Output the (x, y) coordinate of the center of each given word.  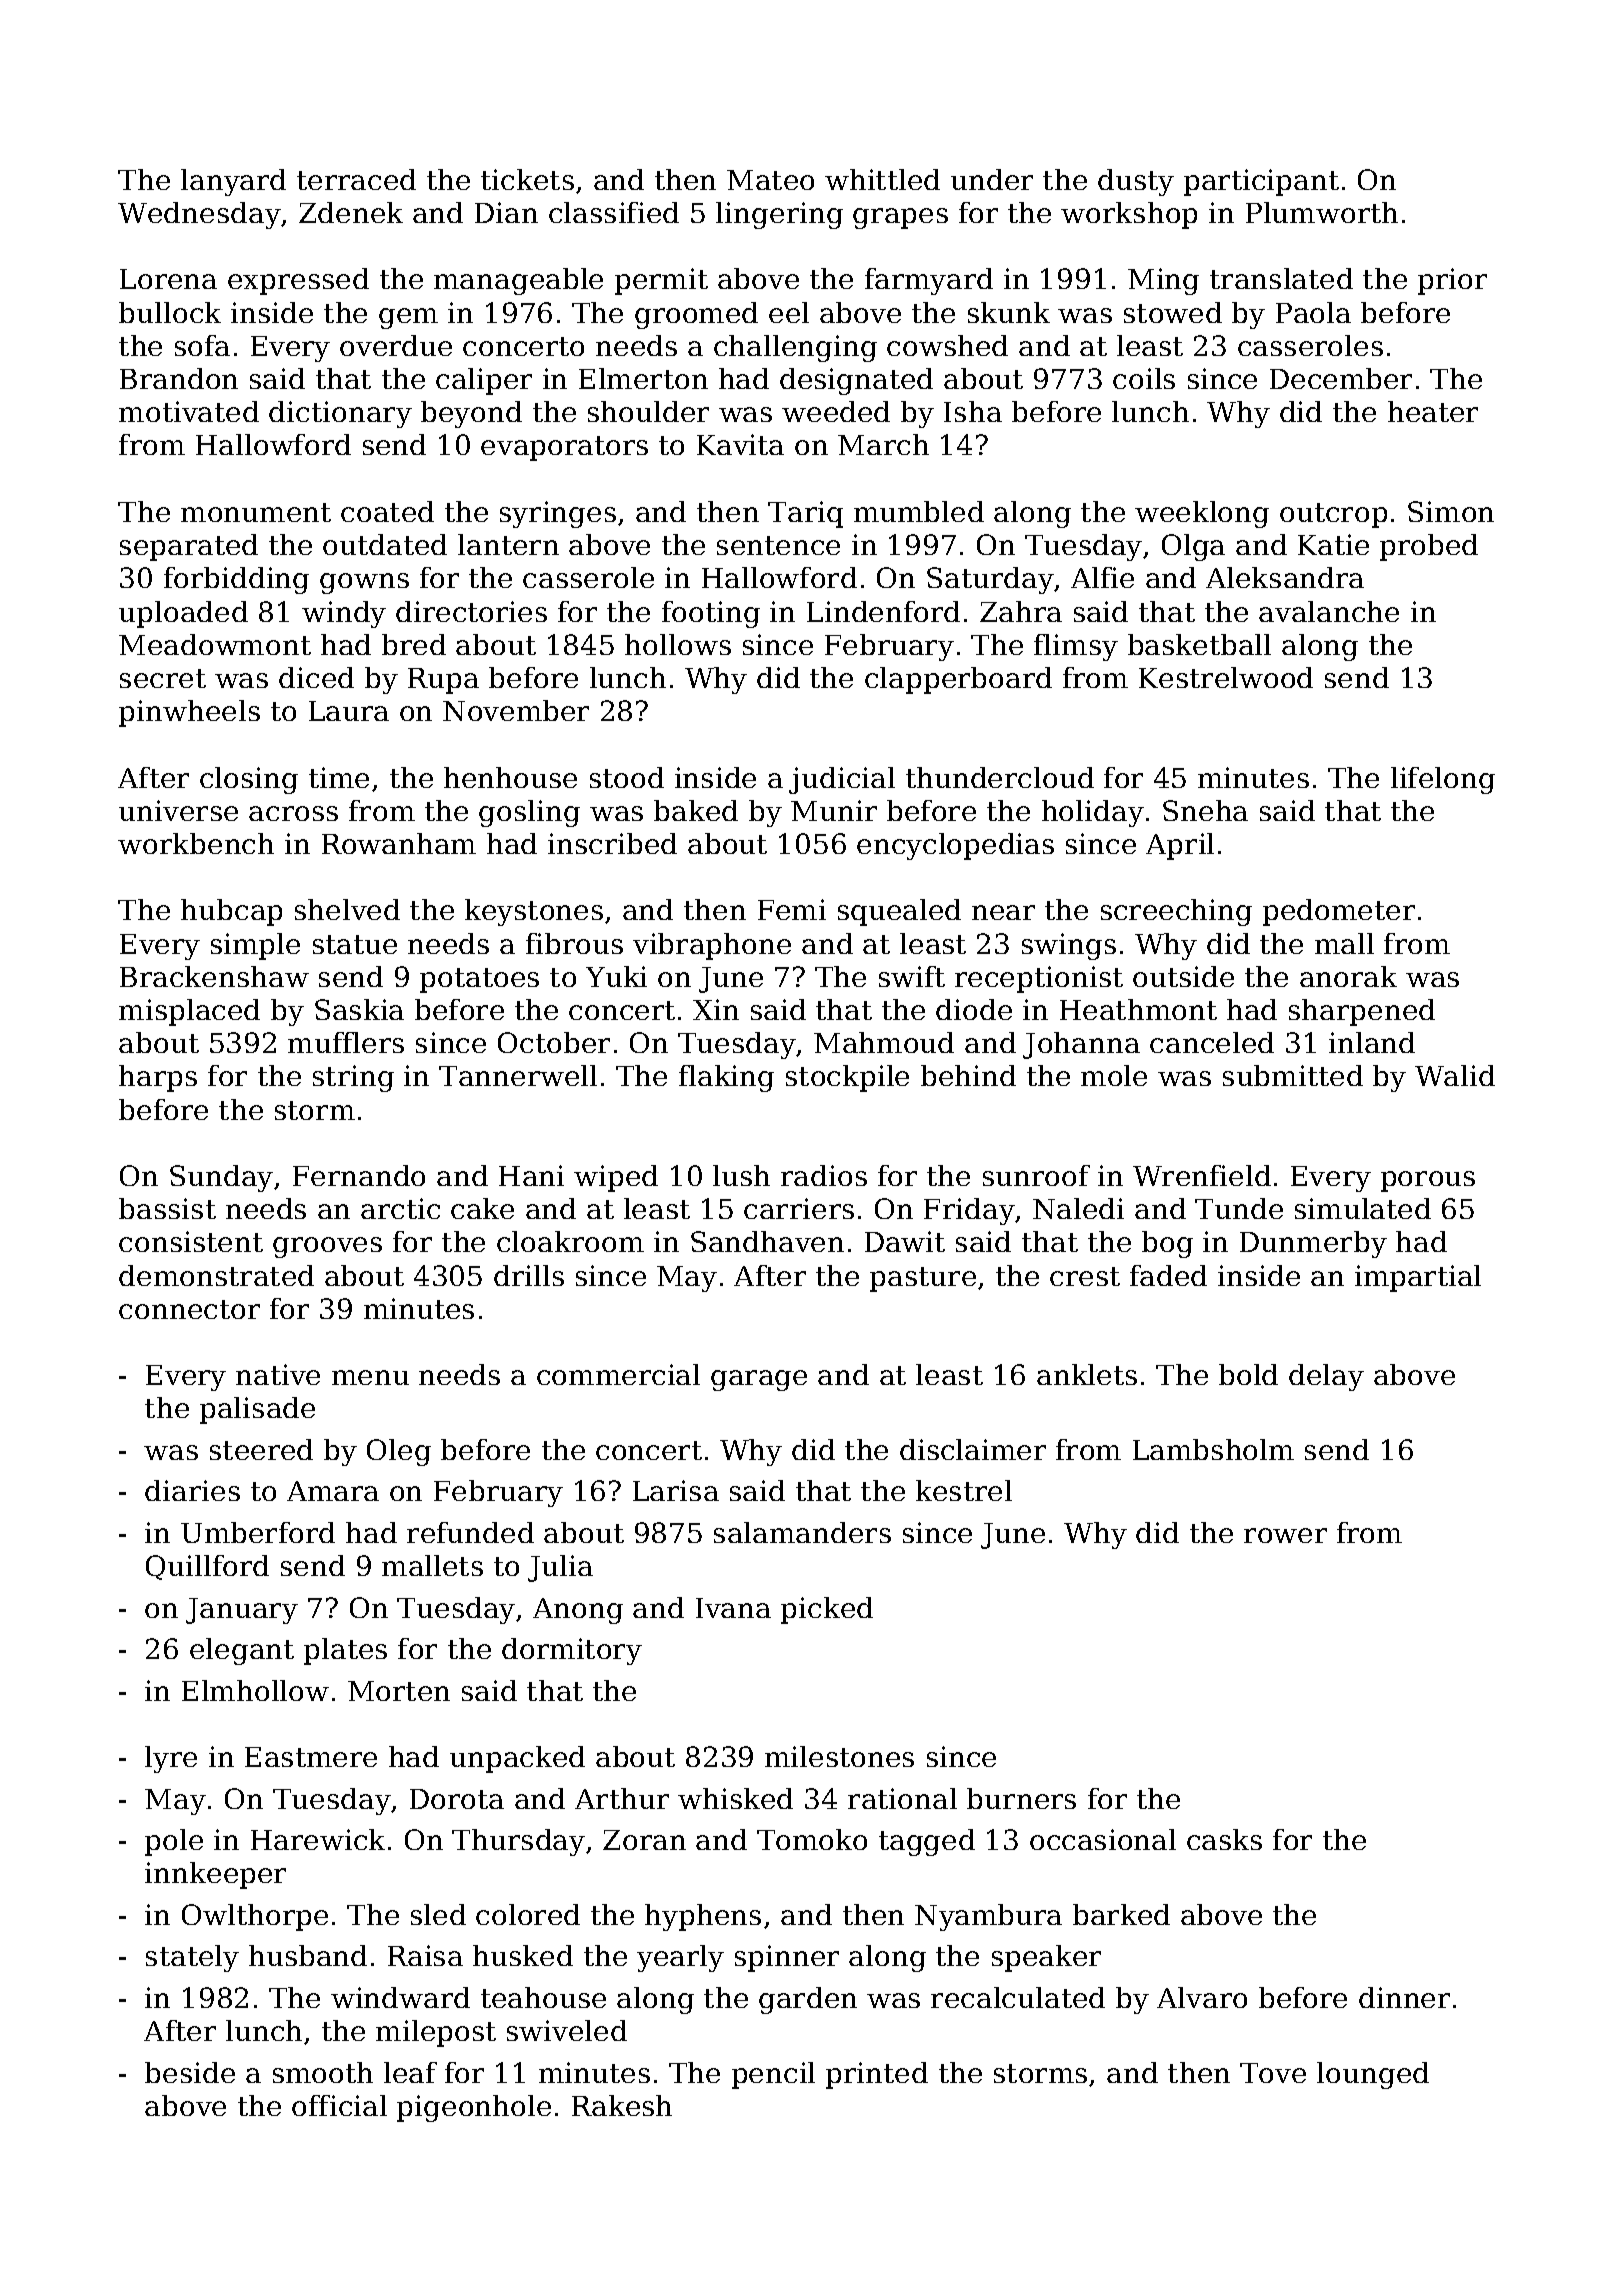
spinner (787, 1958)
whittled (882, 179)
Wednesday (199, 215)
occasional (1103, 1839)
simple (255, 946)
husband (308, 1955)
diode (974, 1009)
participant (1261, 182)
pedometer (1339, 912)
